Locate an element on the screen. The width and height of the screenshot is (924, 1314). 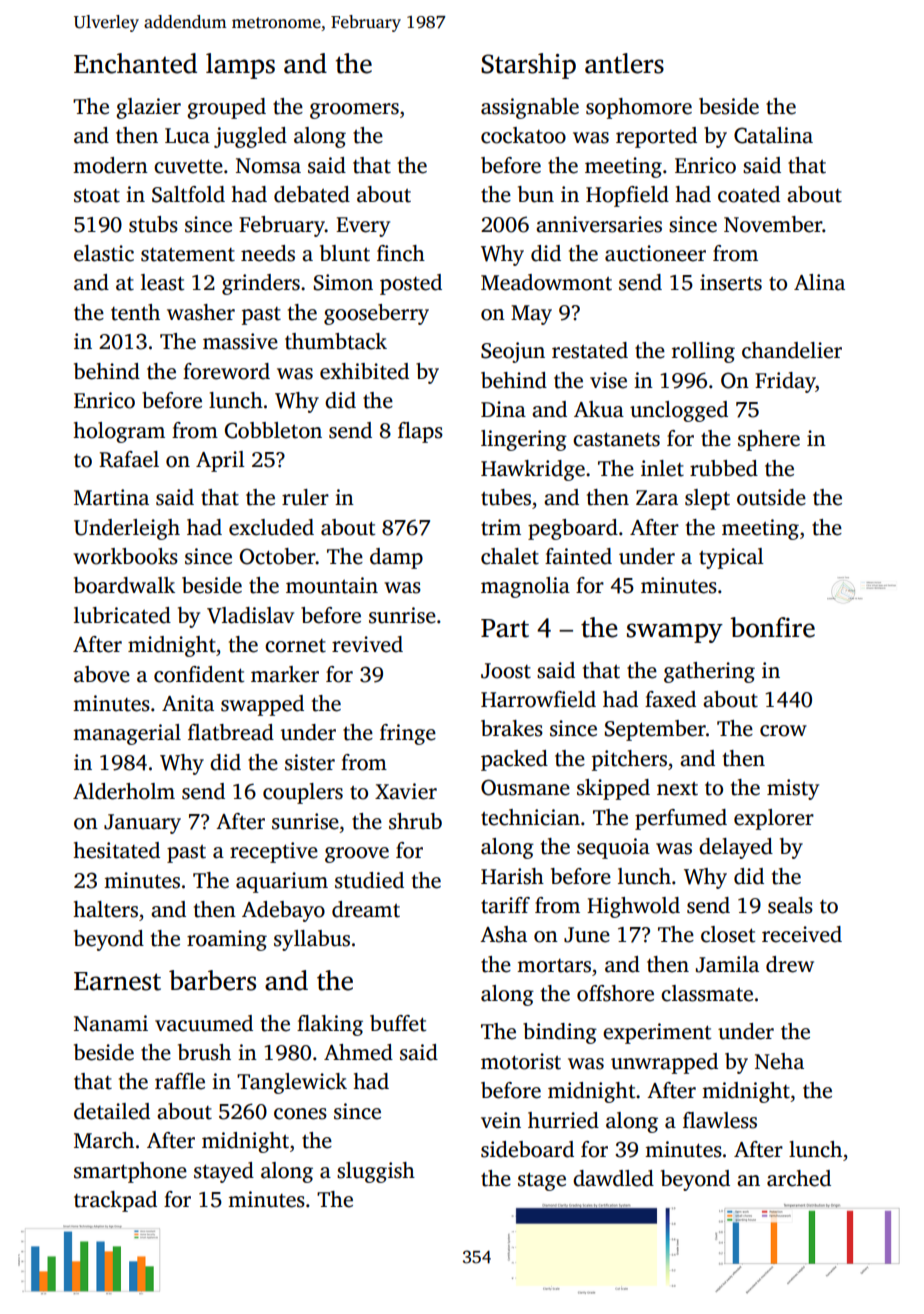
dreamt is located at coordinates (366, 909).
